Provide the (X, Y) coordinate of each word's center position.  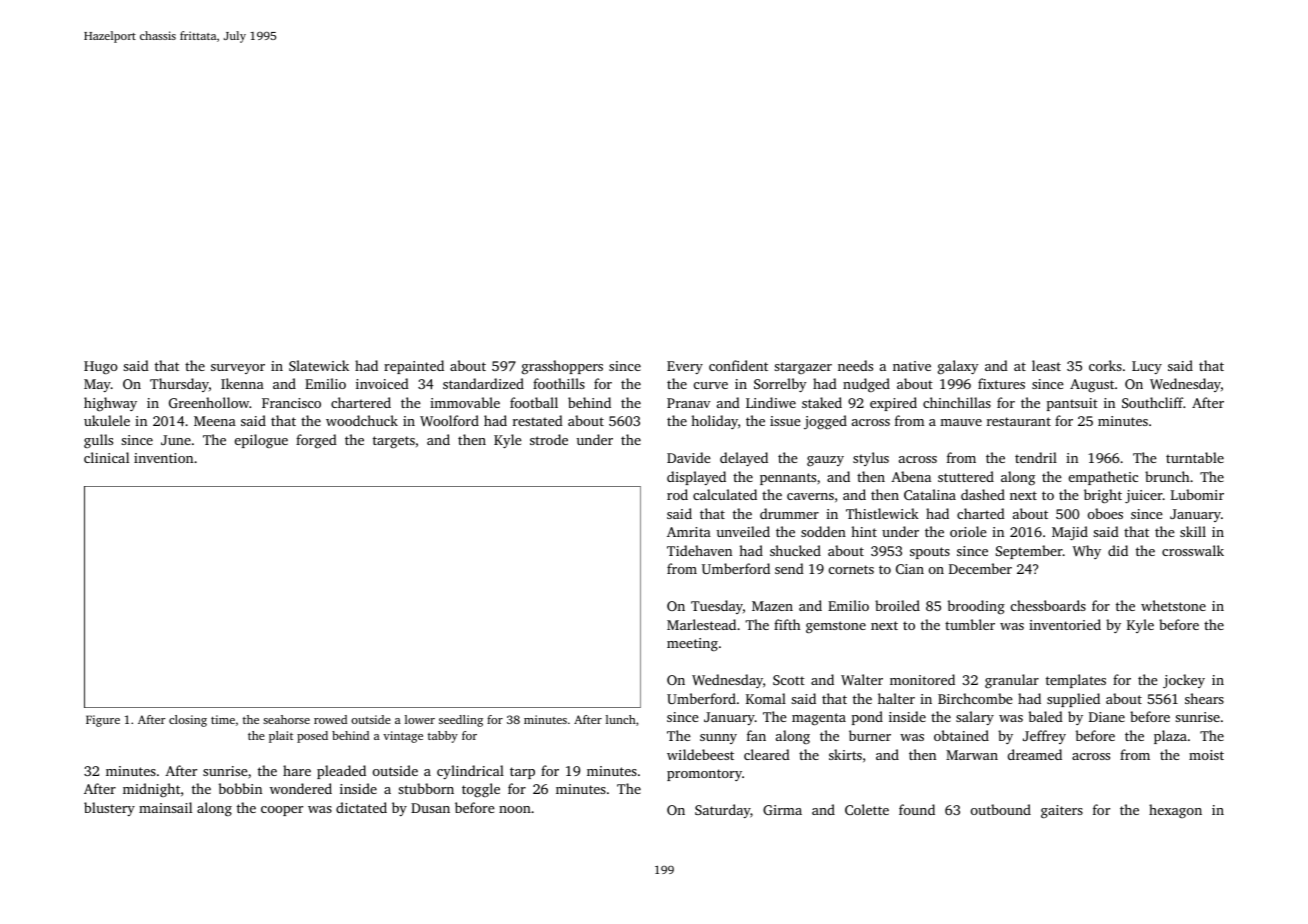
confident (738, 365)
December (980, 568)
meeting (692, 644)
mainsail (165, 807)
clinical (106, 457)
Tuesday (717, 607)
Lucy (1147, 367)
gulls (98, 441)
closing (188, 721)
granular (1012, 681)
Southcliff (1153, 402)
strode (549, 439)
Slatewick (319, 365)
